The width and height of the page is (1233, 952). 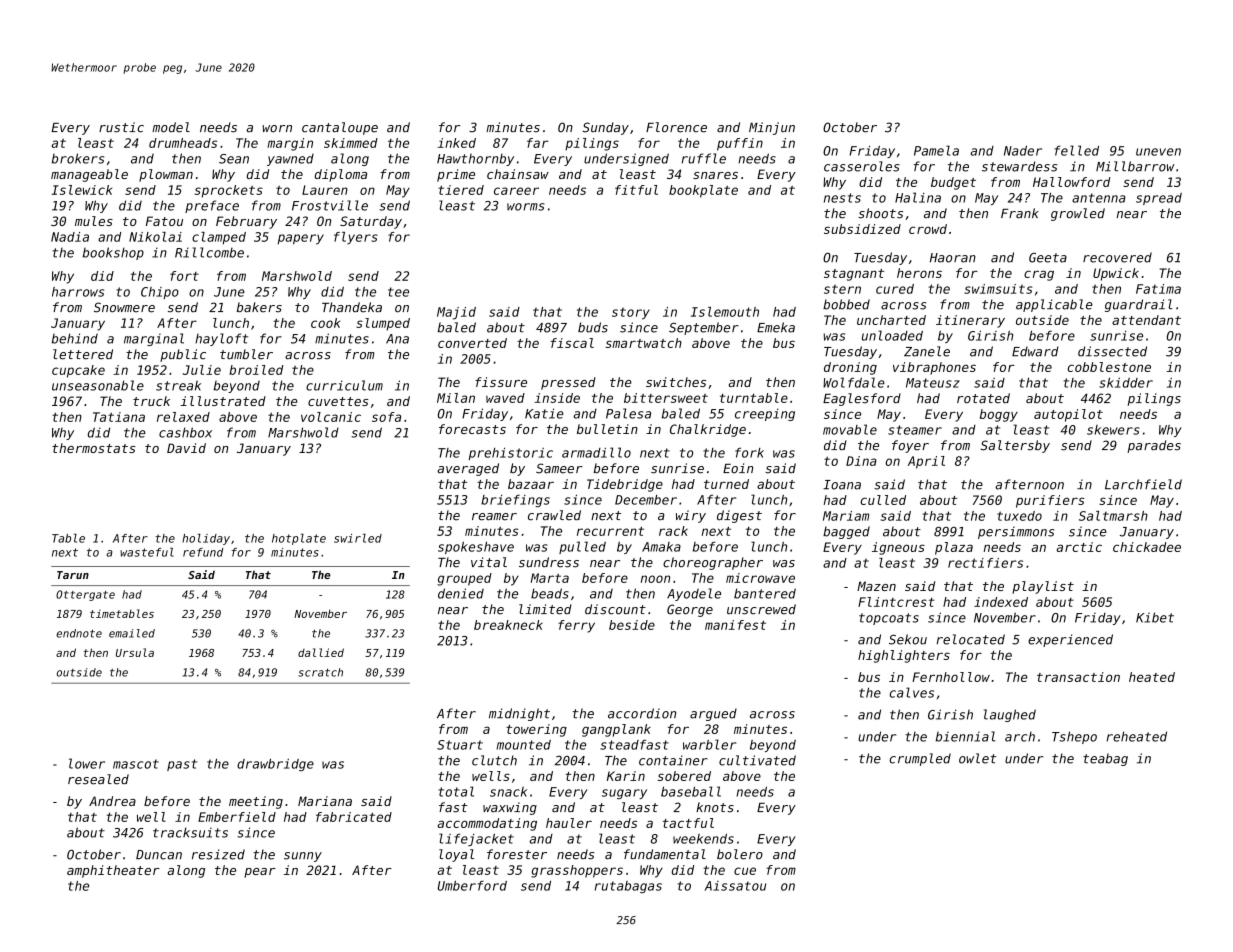 What do you see at coordinates (576, 626) in the page?
I see `ferry` at bounding box center [576, 626].
